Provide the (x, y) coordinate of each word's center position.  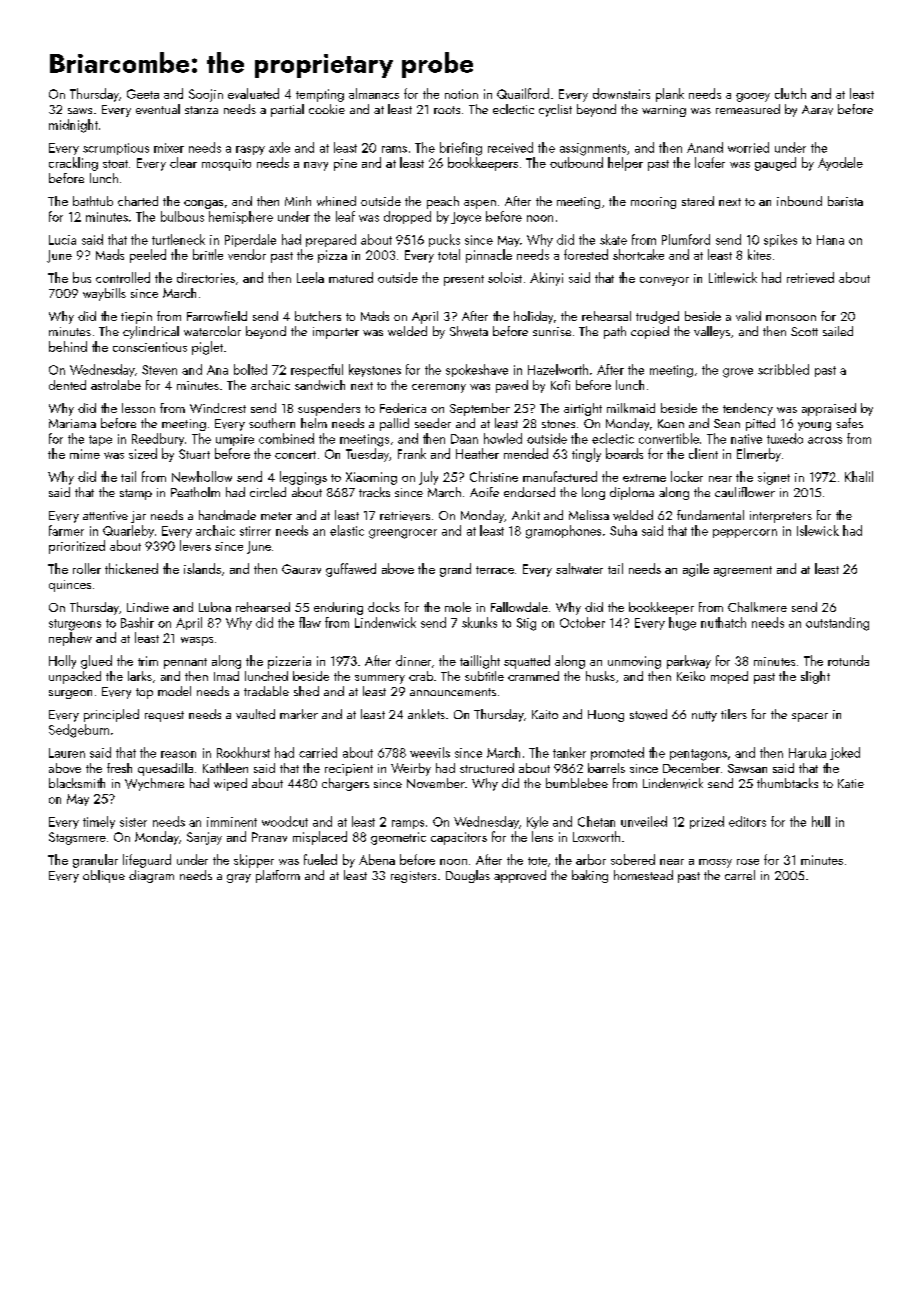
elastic (347, 530)
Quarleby (128, 531)
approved (520, 876)
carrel (740, 875)
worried (748, 147)
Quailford (523, 93)
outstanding (837, 624)
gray (239, 878)
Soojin (206, 95)
